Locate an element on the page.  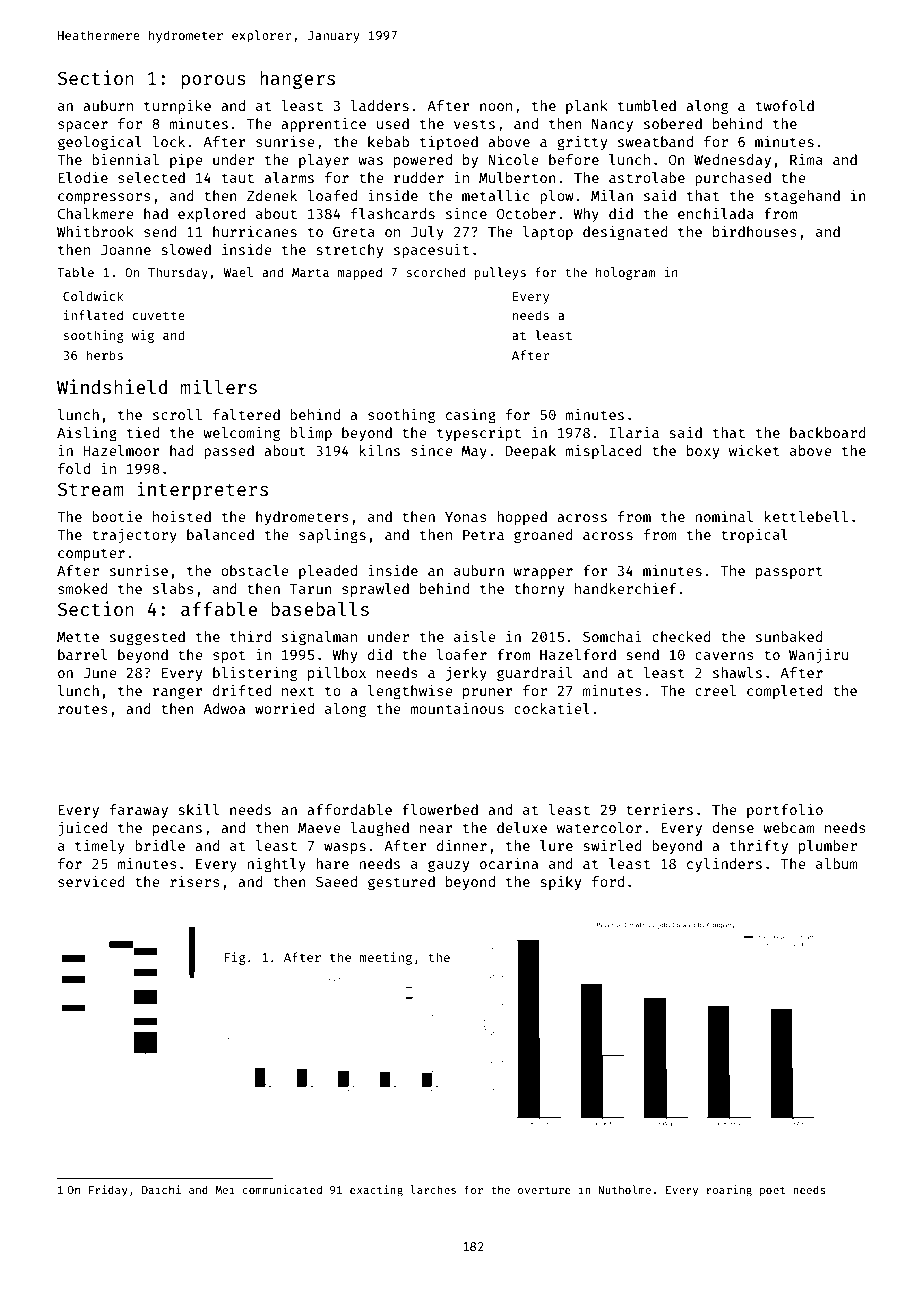
flowerbed is located at coordinates (440, 809).
